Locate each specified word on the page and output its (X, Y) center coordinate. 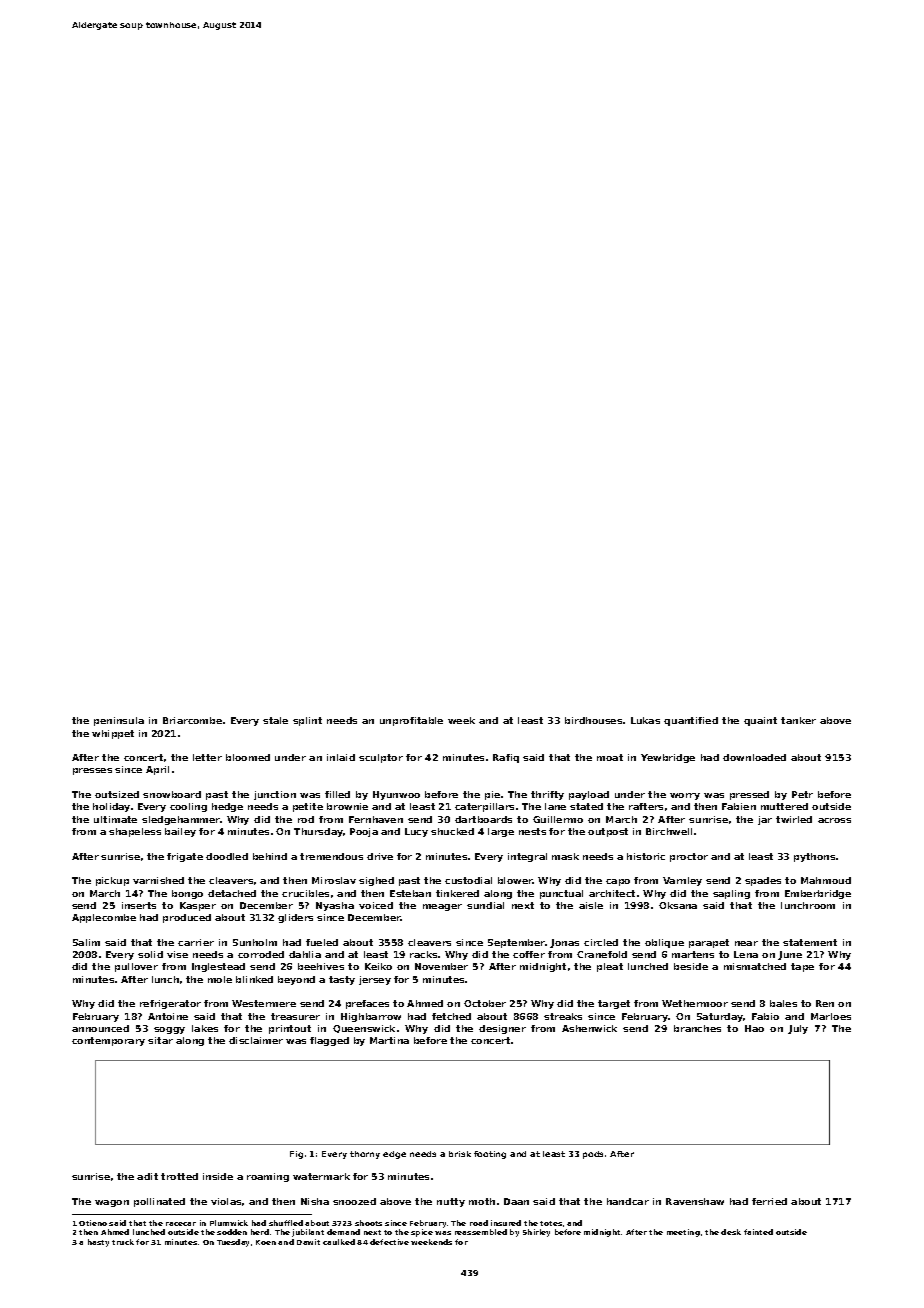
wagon (112, 1203)
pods (593, 1155)
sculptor (381, 758)
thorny (365, 1155)
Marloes (831, 1016)
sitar (160, 1040)
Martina (389, 1040)
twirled (794, 819)
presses (92, 771)
